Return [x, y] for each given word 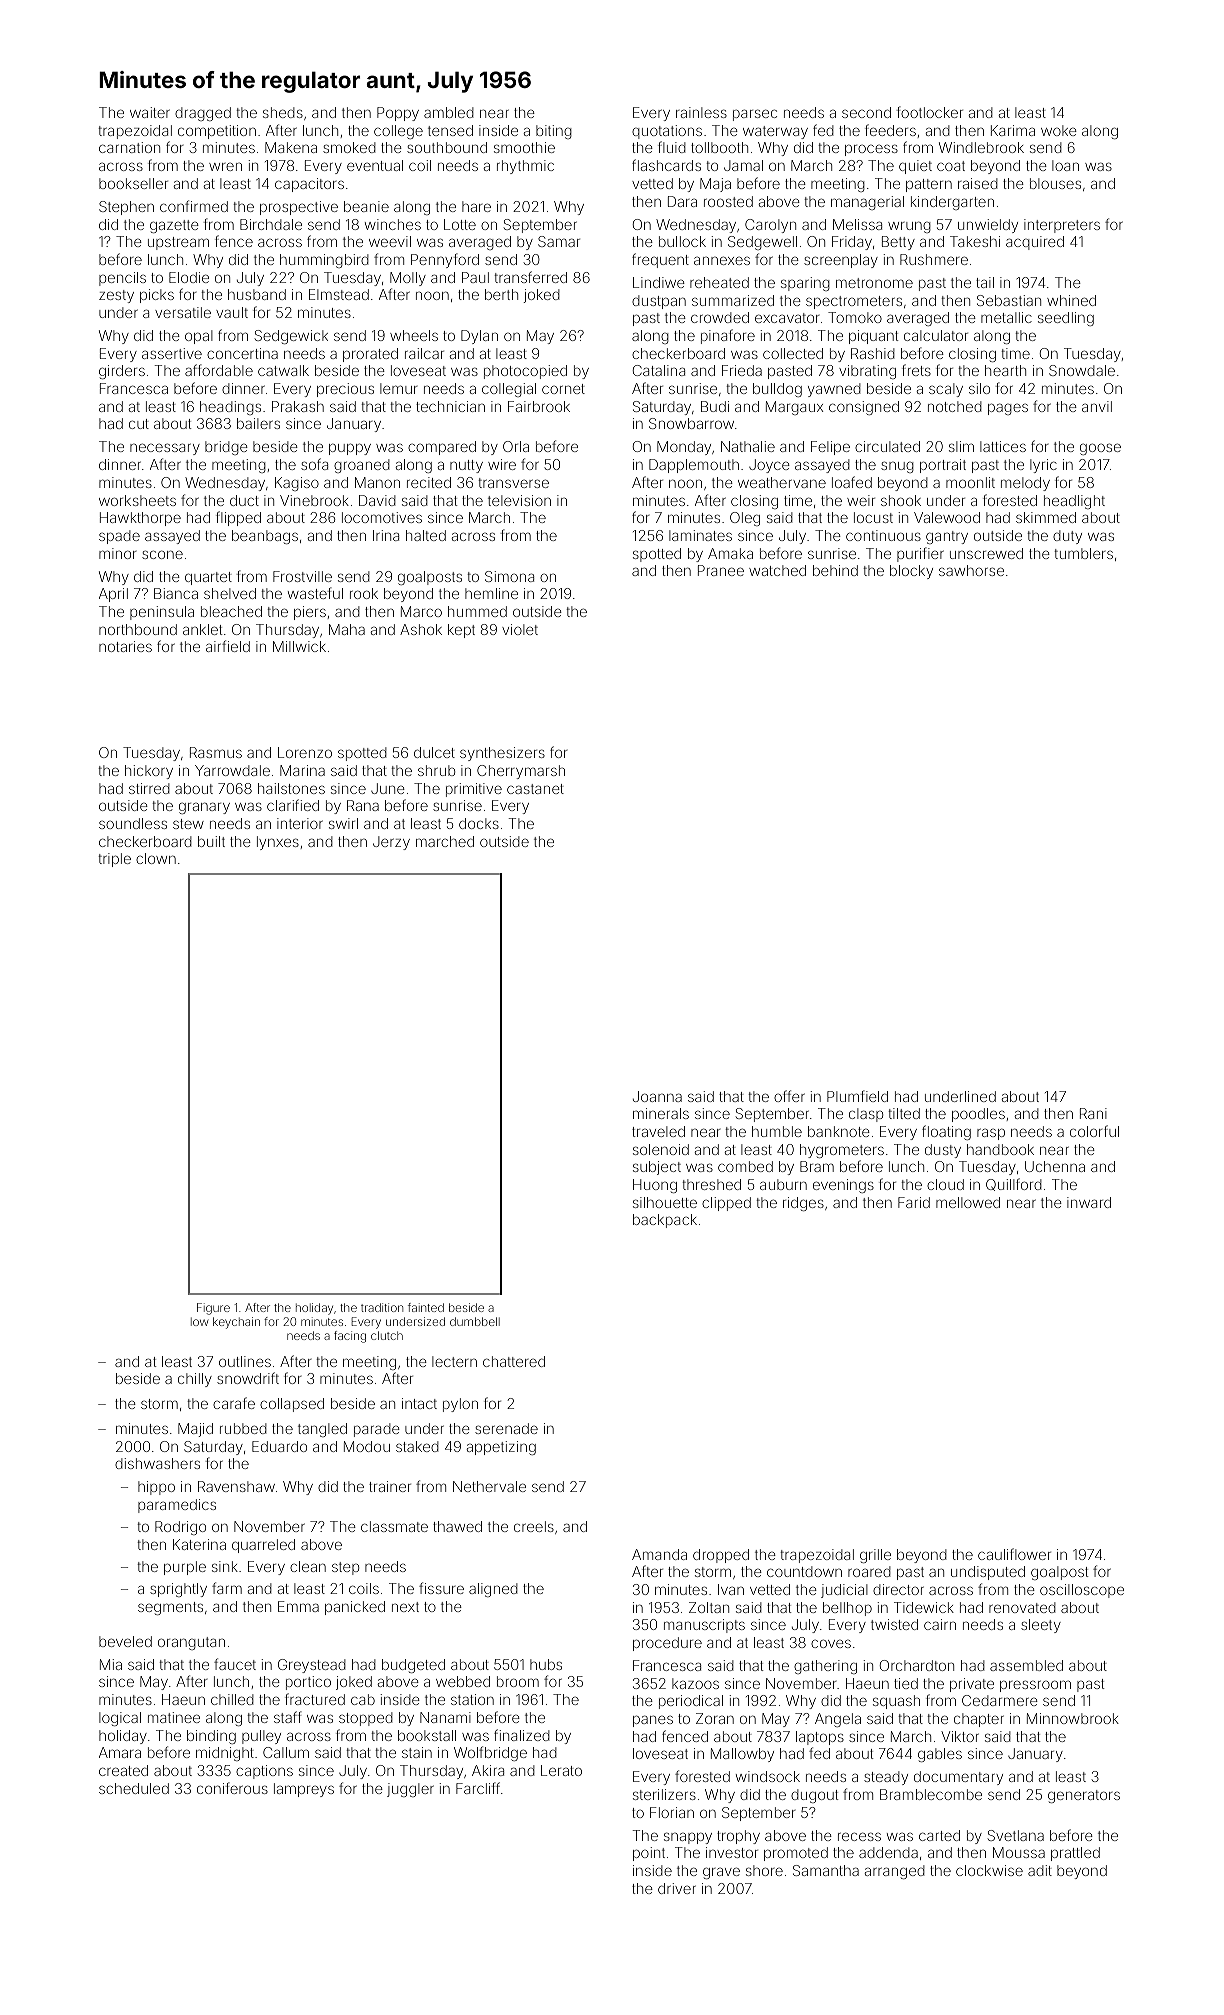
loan [1065, 165]
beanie [366, 206]
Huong [655, 1186]
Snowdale [1082, 370]
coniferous [232, 1788]
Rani [1093, 1113]
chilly [195, 1380]
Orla [516, 446]
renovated [1022, 1607]
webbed [463, 1681]
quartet [208, 578]
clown [156, 858]
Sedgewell [762, 243]
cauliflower [1014, 1554]
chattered [514, 1361]
